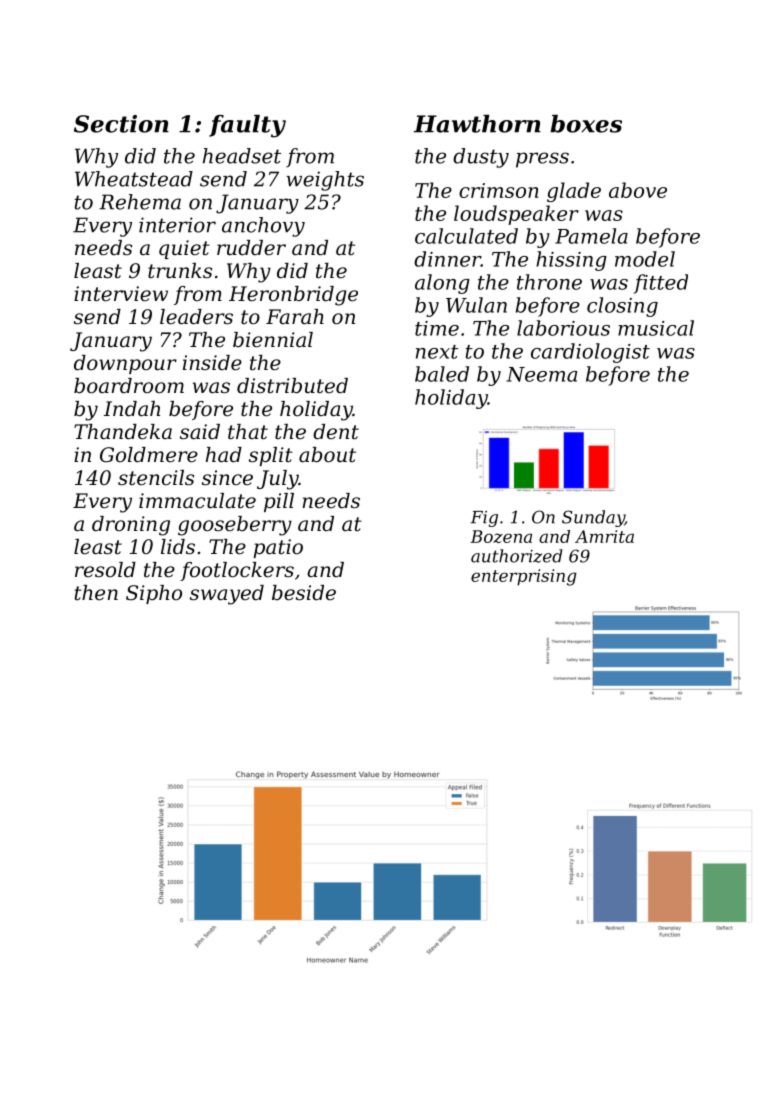 The image size is (780, 1107). What do you see at coordinates (524, 577) in the screenshot?
I see `enterprising` at bounding box center [524, 577].
